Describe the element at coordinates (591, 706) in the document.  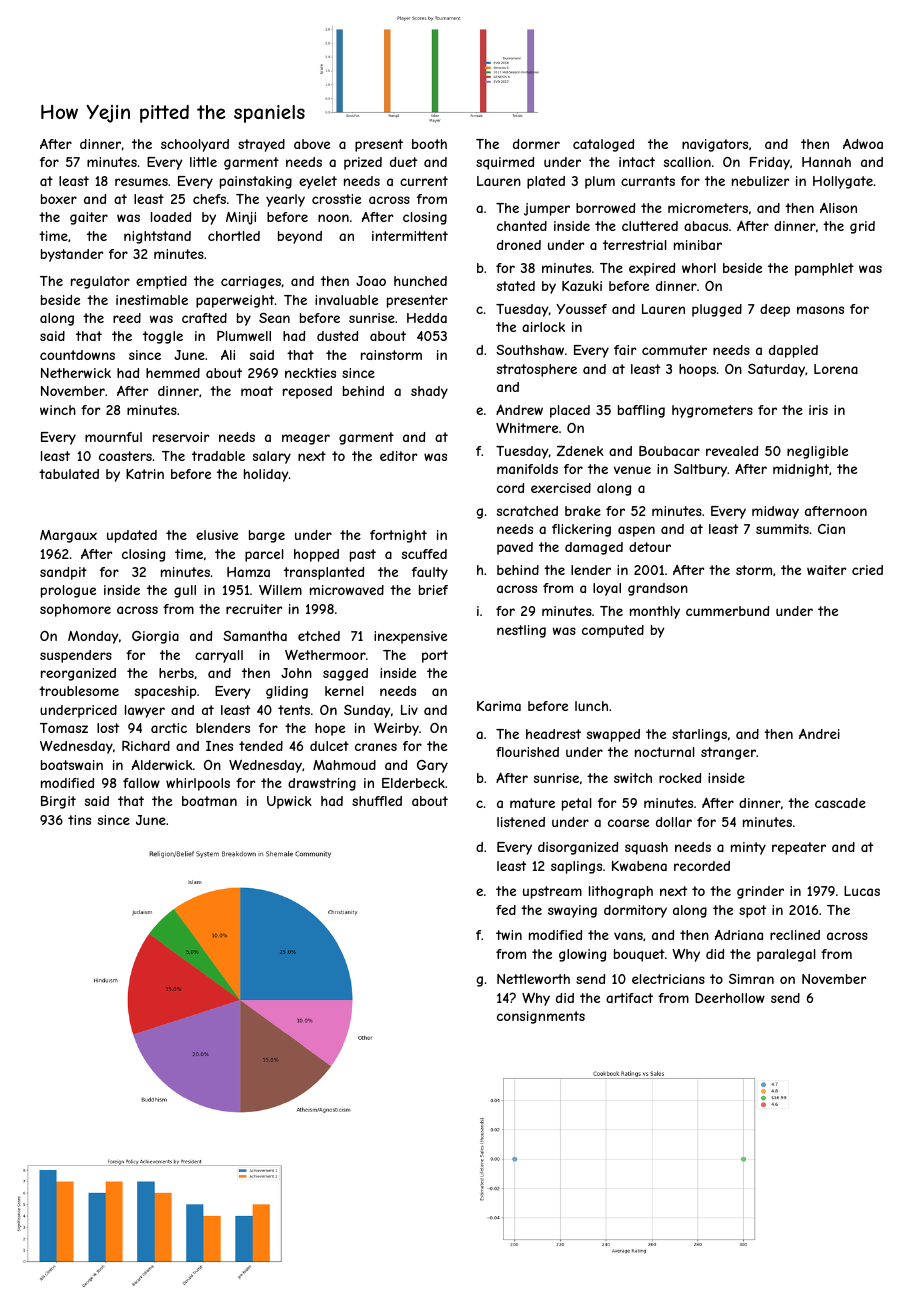
I see `lunch` at that location.
